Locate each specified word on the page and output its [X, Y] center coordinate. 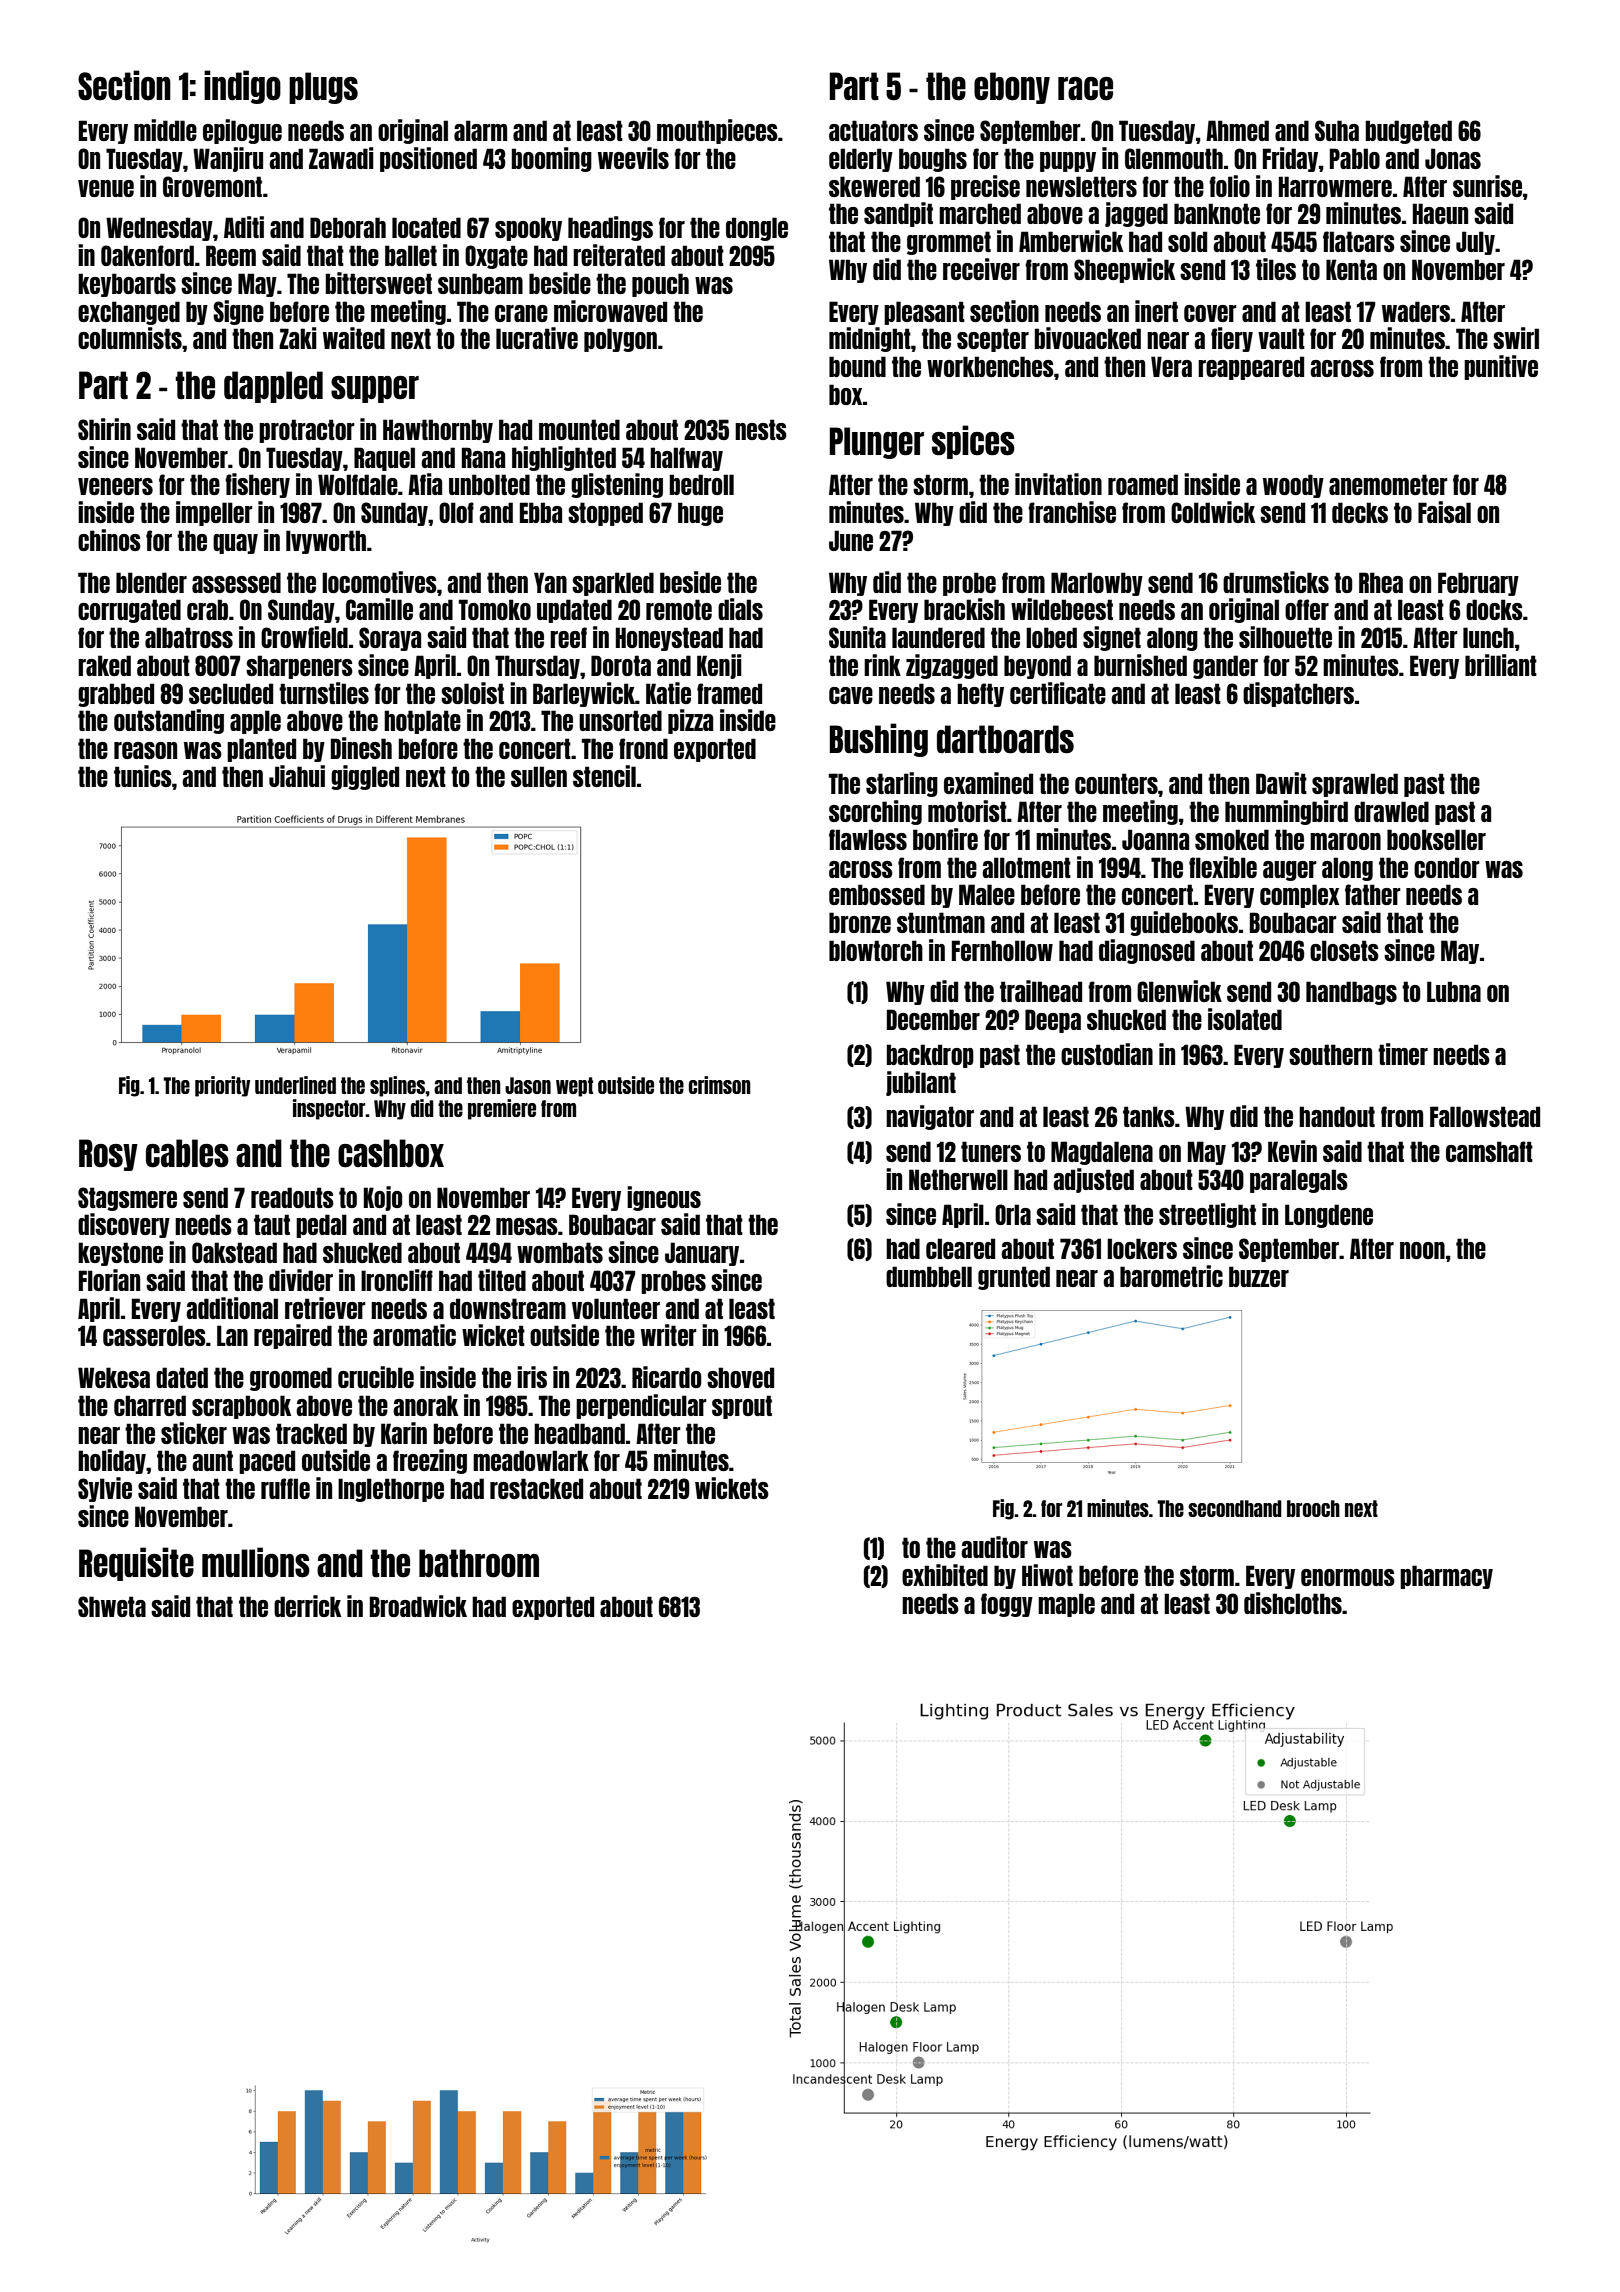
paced [267, 1462]
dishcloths [1293, 1603]
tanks [1149, 1116]
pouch [660, 285]
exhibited [945, 1575]
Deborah [348, 227]
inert [1156, 311]
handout [1337, 1116]
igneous [664, 1198]
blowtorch [876, 950]
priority [222, 1086]
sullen [539, 776]
